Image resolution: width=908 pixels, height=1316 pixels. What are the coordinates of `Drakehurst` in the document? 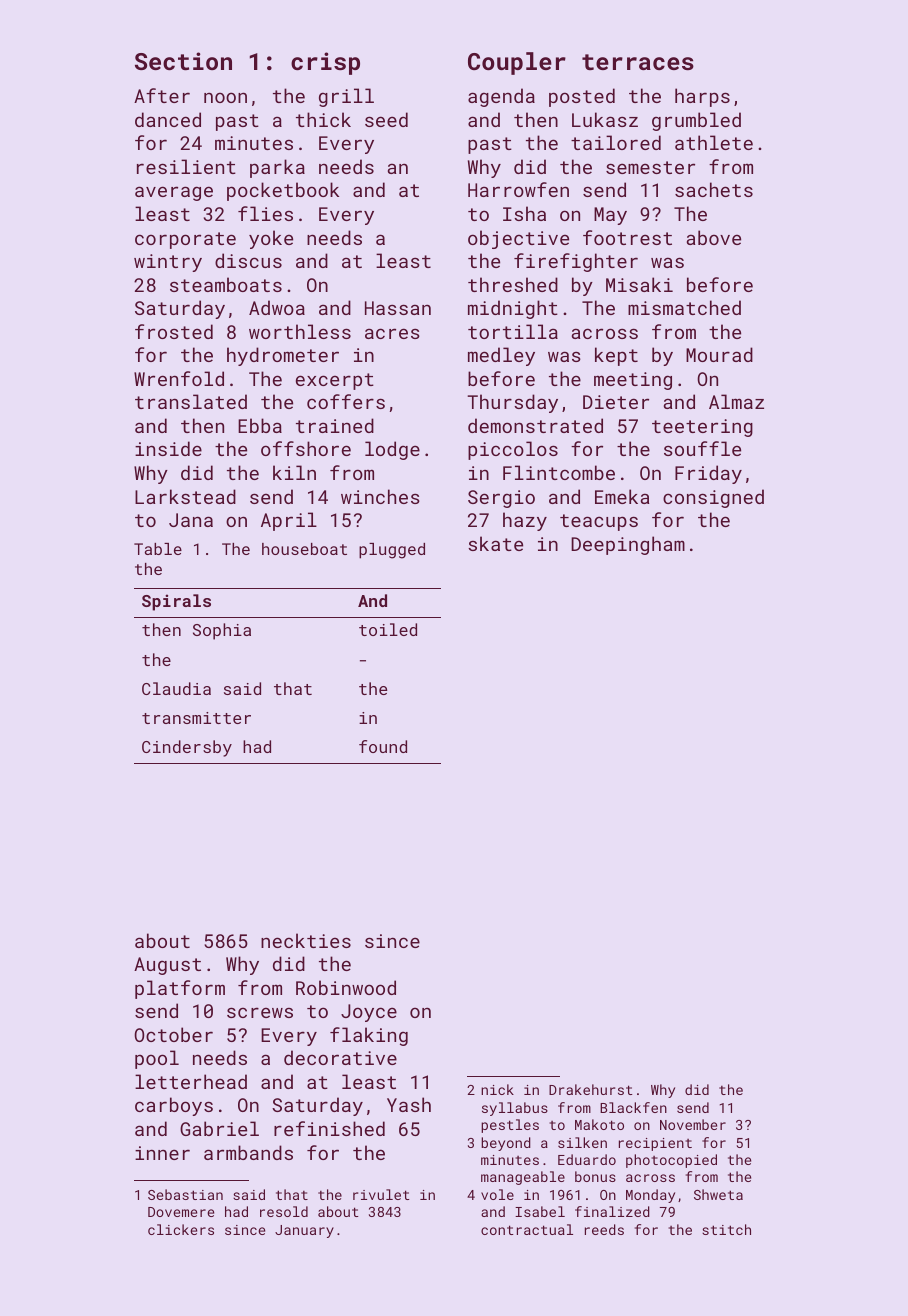 It's located at (590, 1089).
